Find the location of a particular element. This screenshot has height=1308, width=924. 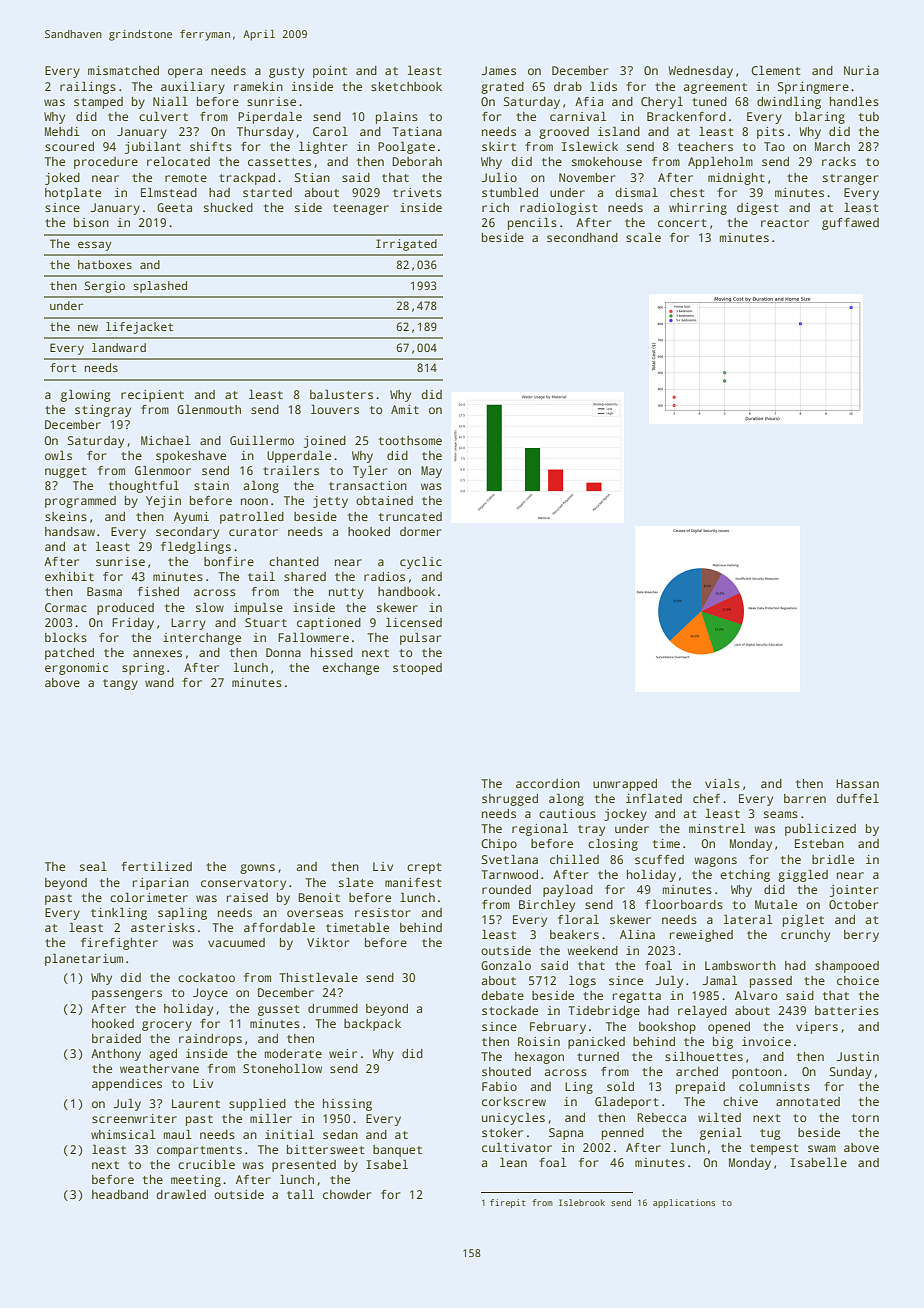

procedure is located at coordinates (106, 163).
